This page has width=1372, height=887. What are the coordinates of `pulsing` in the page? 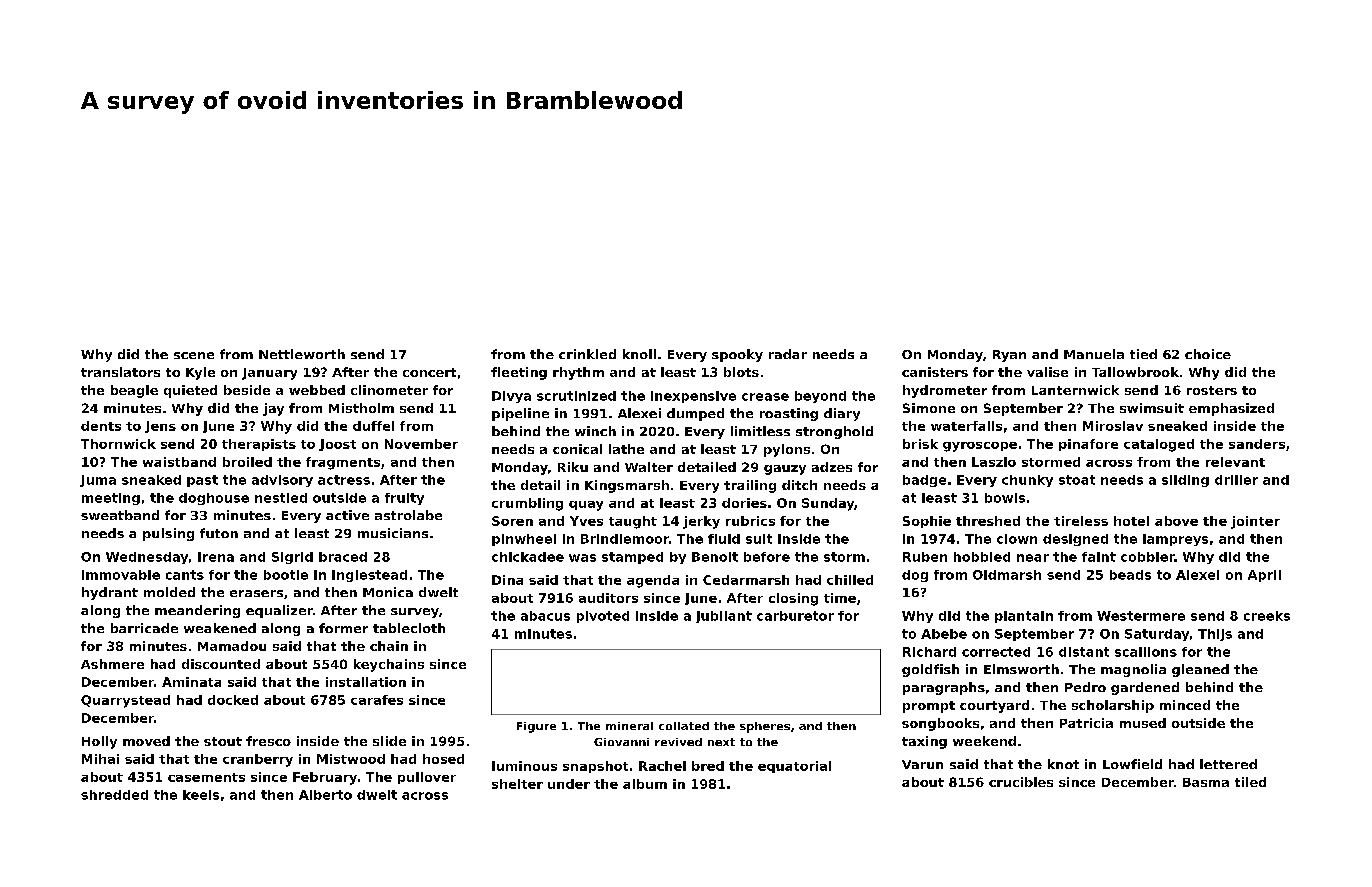 It's located at (168, 534).
